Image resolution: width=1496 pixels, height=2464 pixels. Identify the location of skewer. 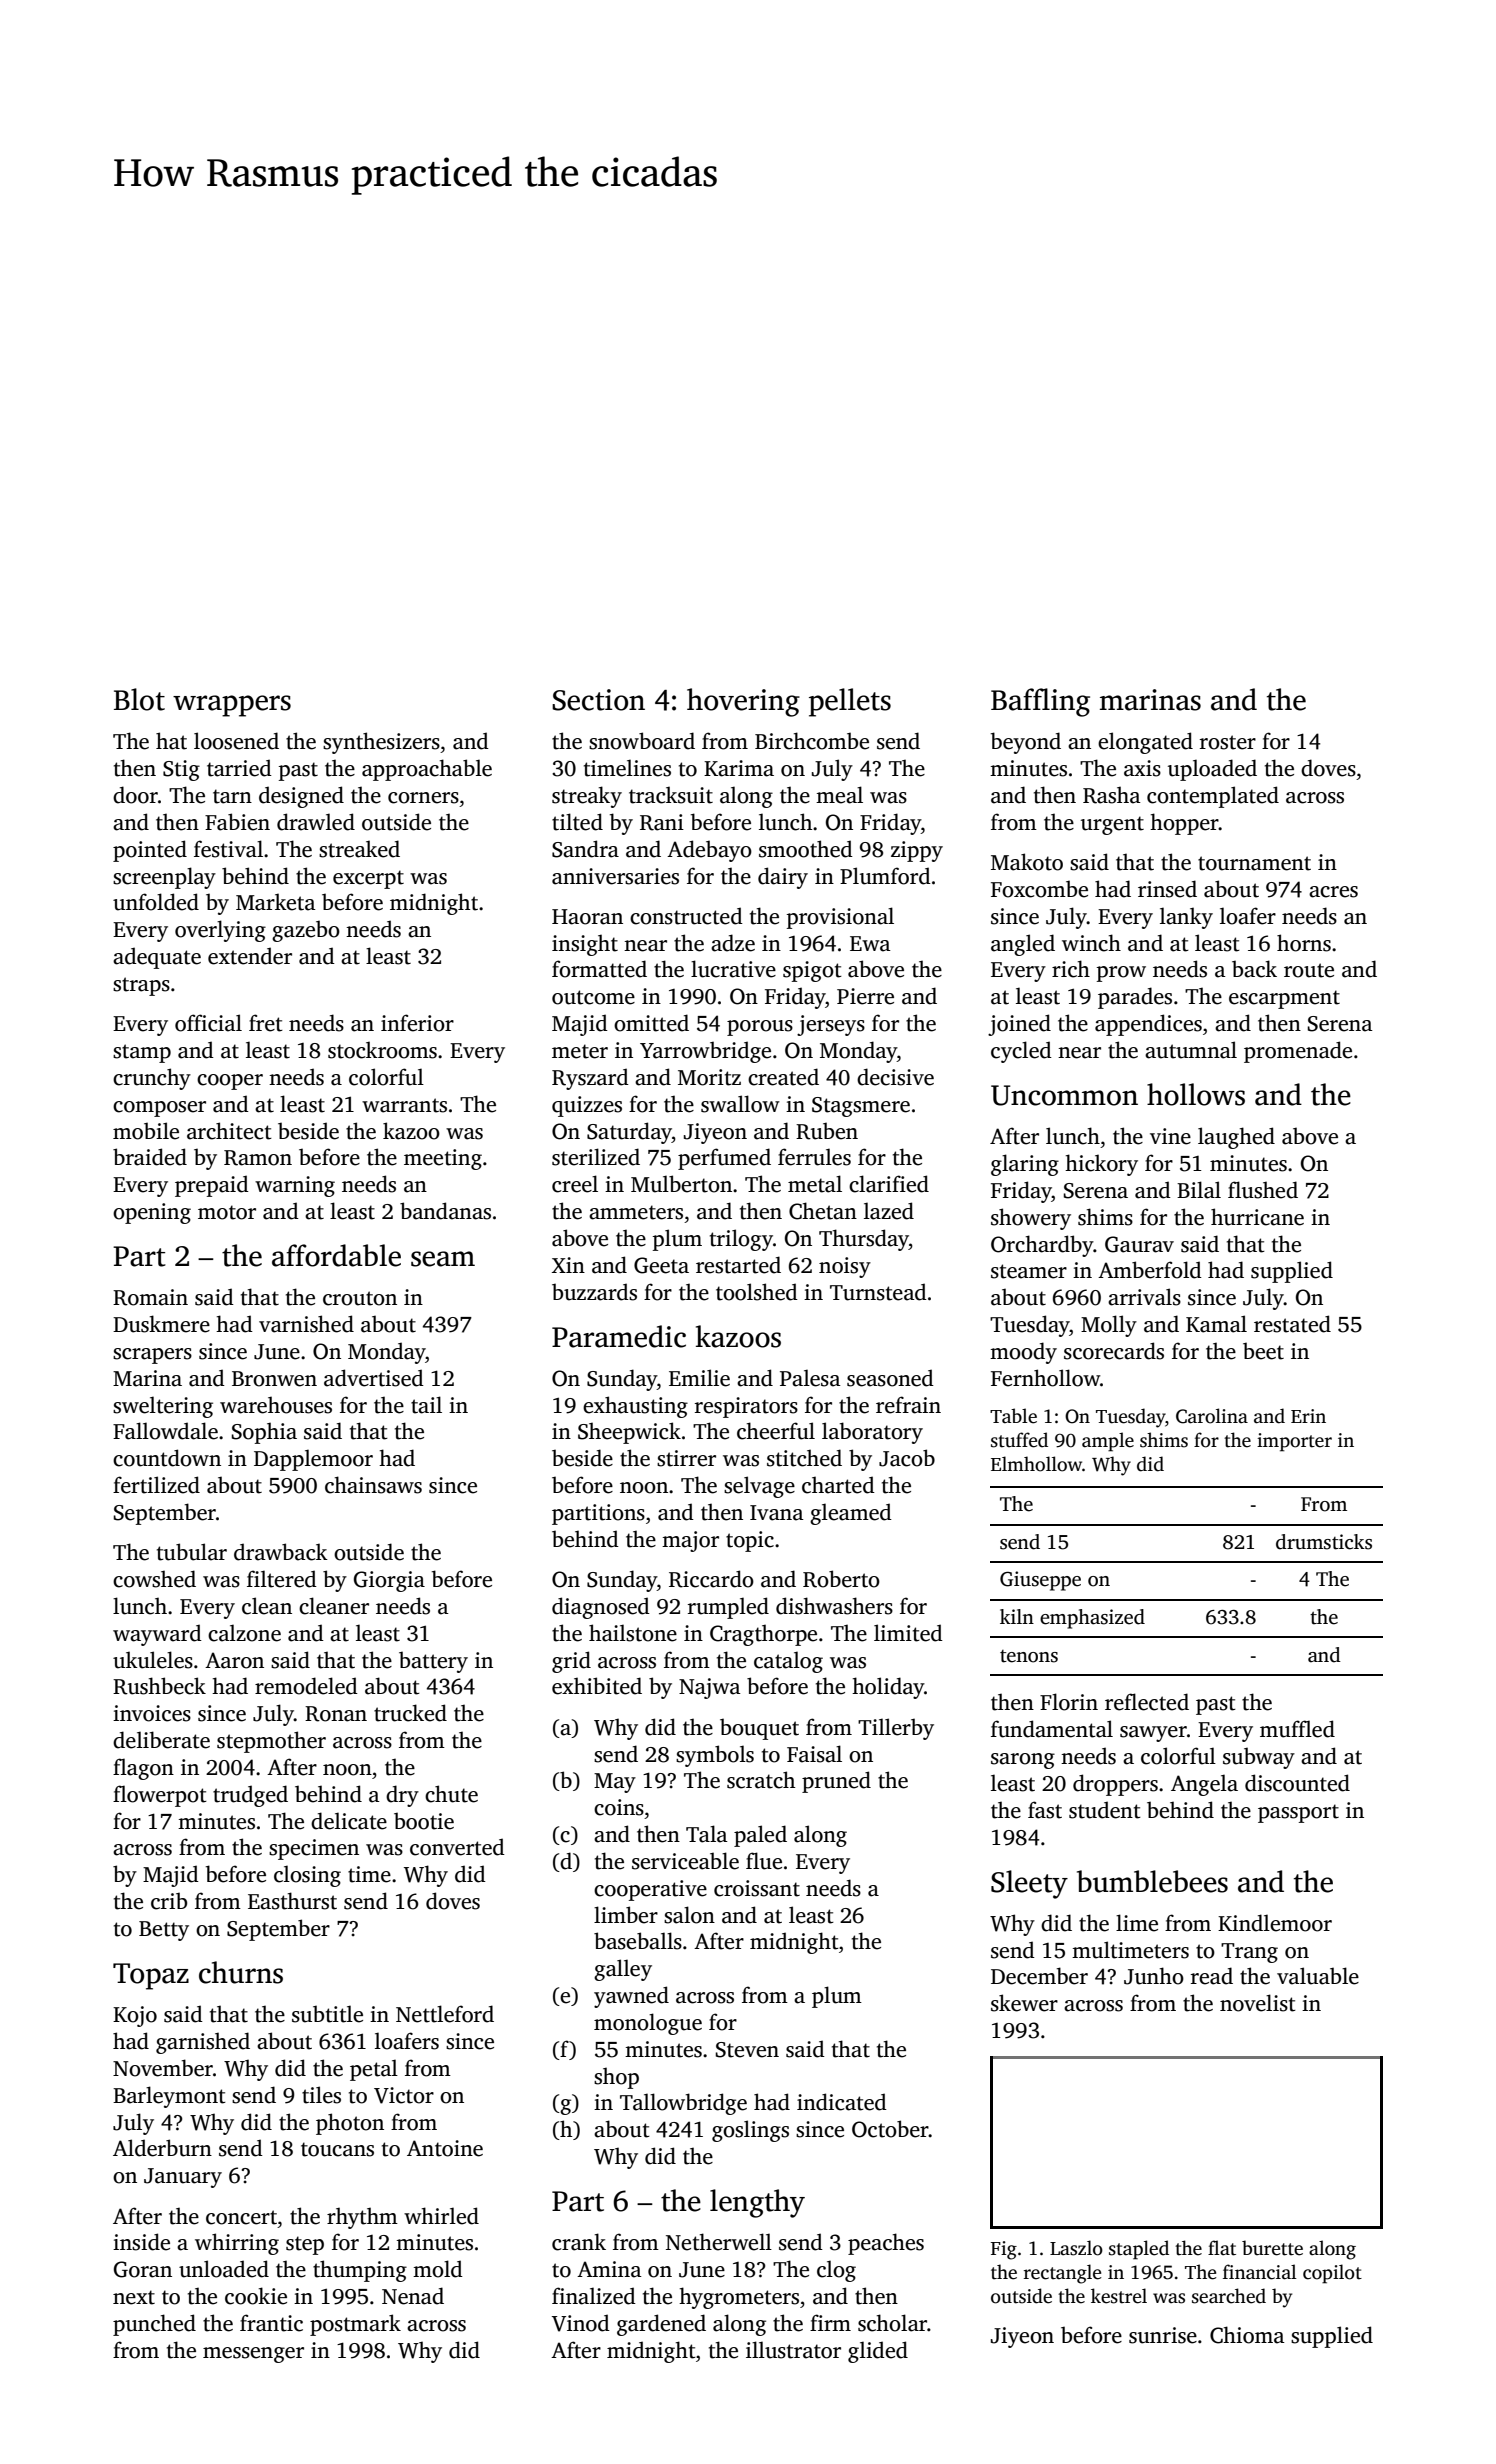
(1024, 2003).
